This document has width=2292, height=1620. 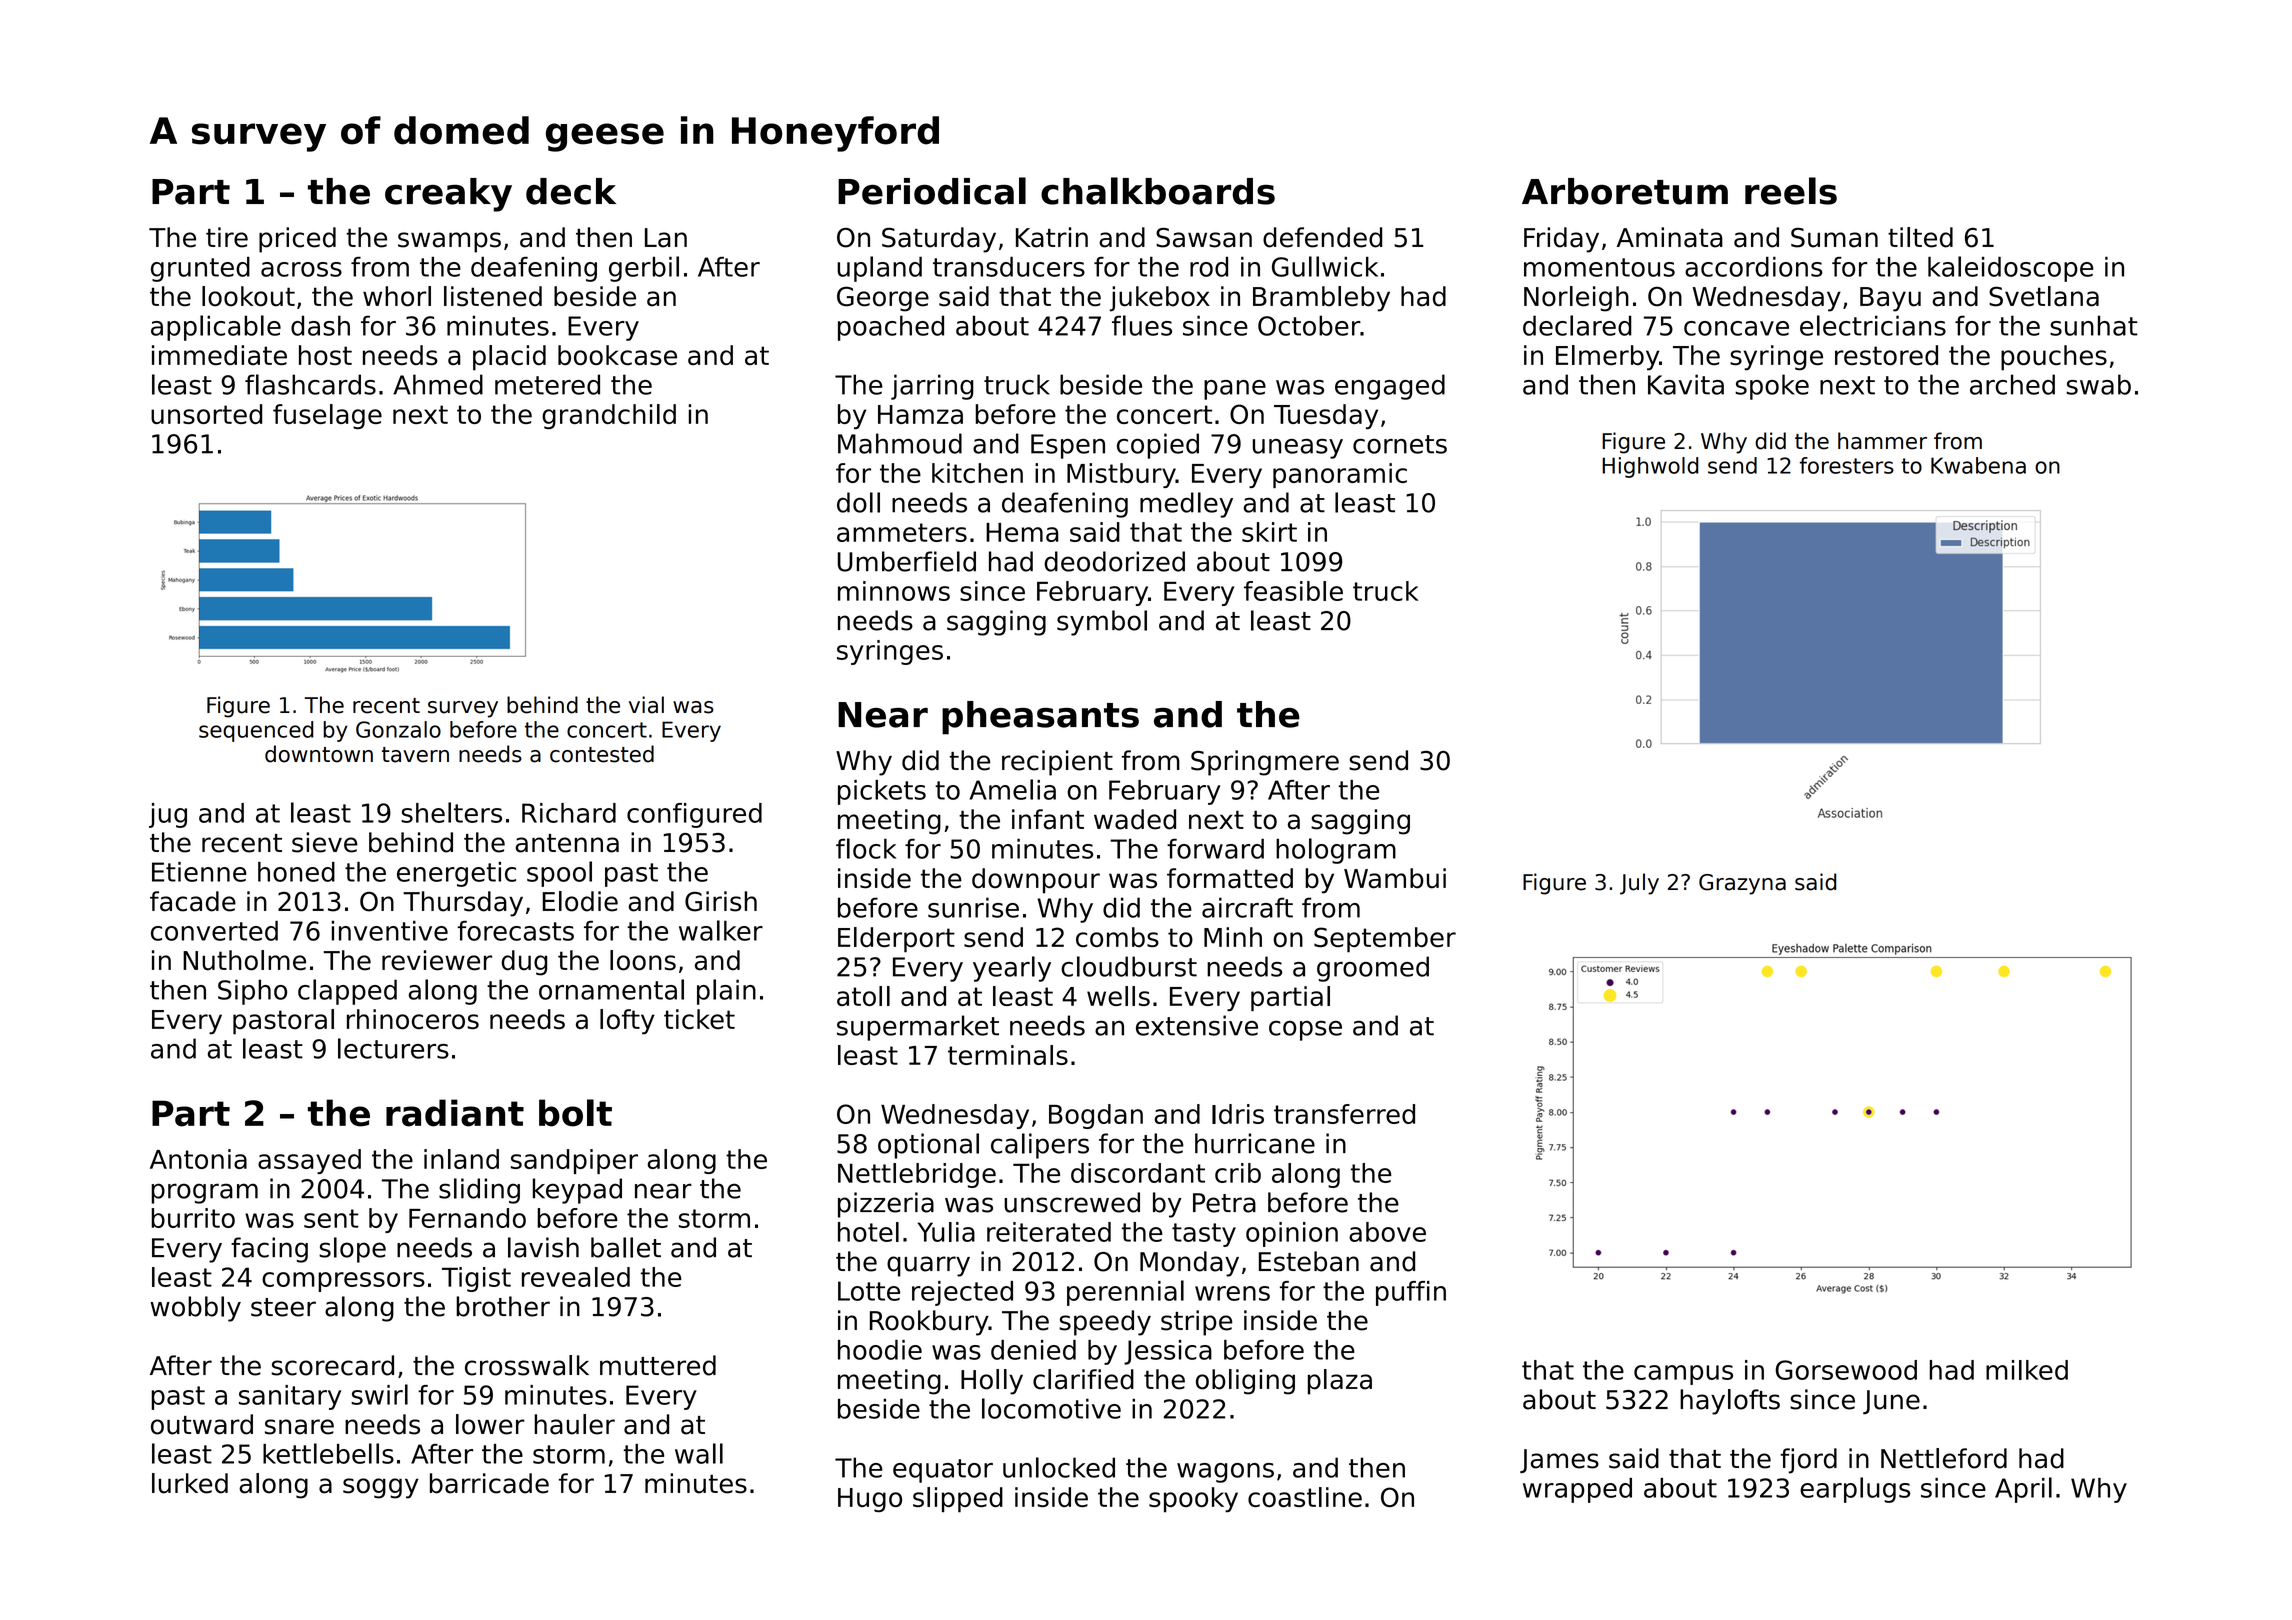 What do you see at coordinates (646, 705) in the document?
I see `vial` at bounding box center [646, 705].
